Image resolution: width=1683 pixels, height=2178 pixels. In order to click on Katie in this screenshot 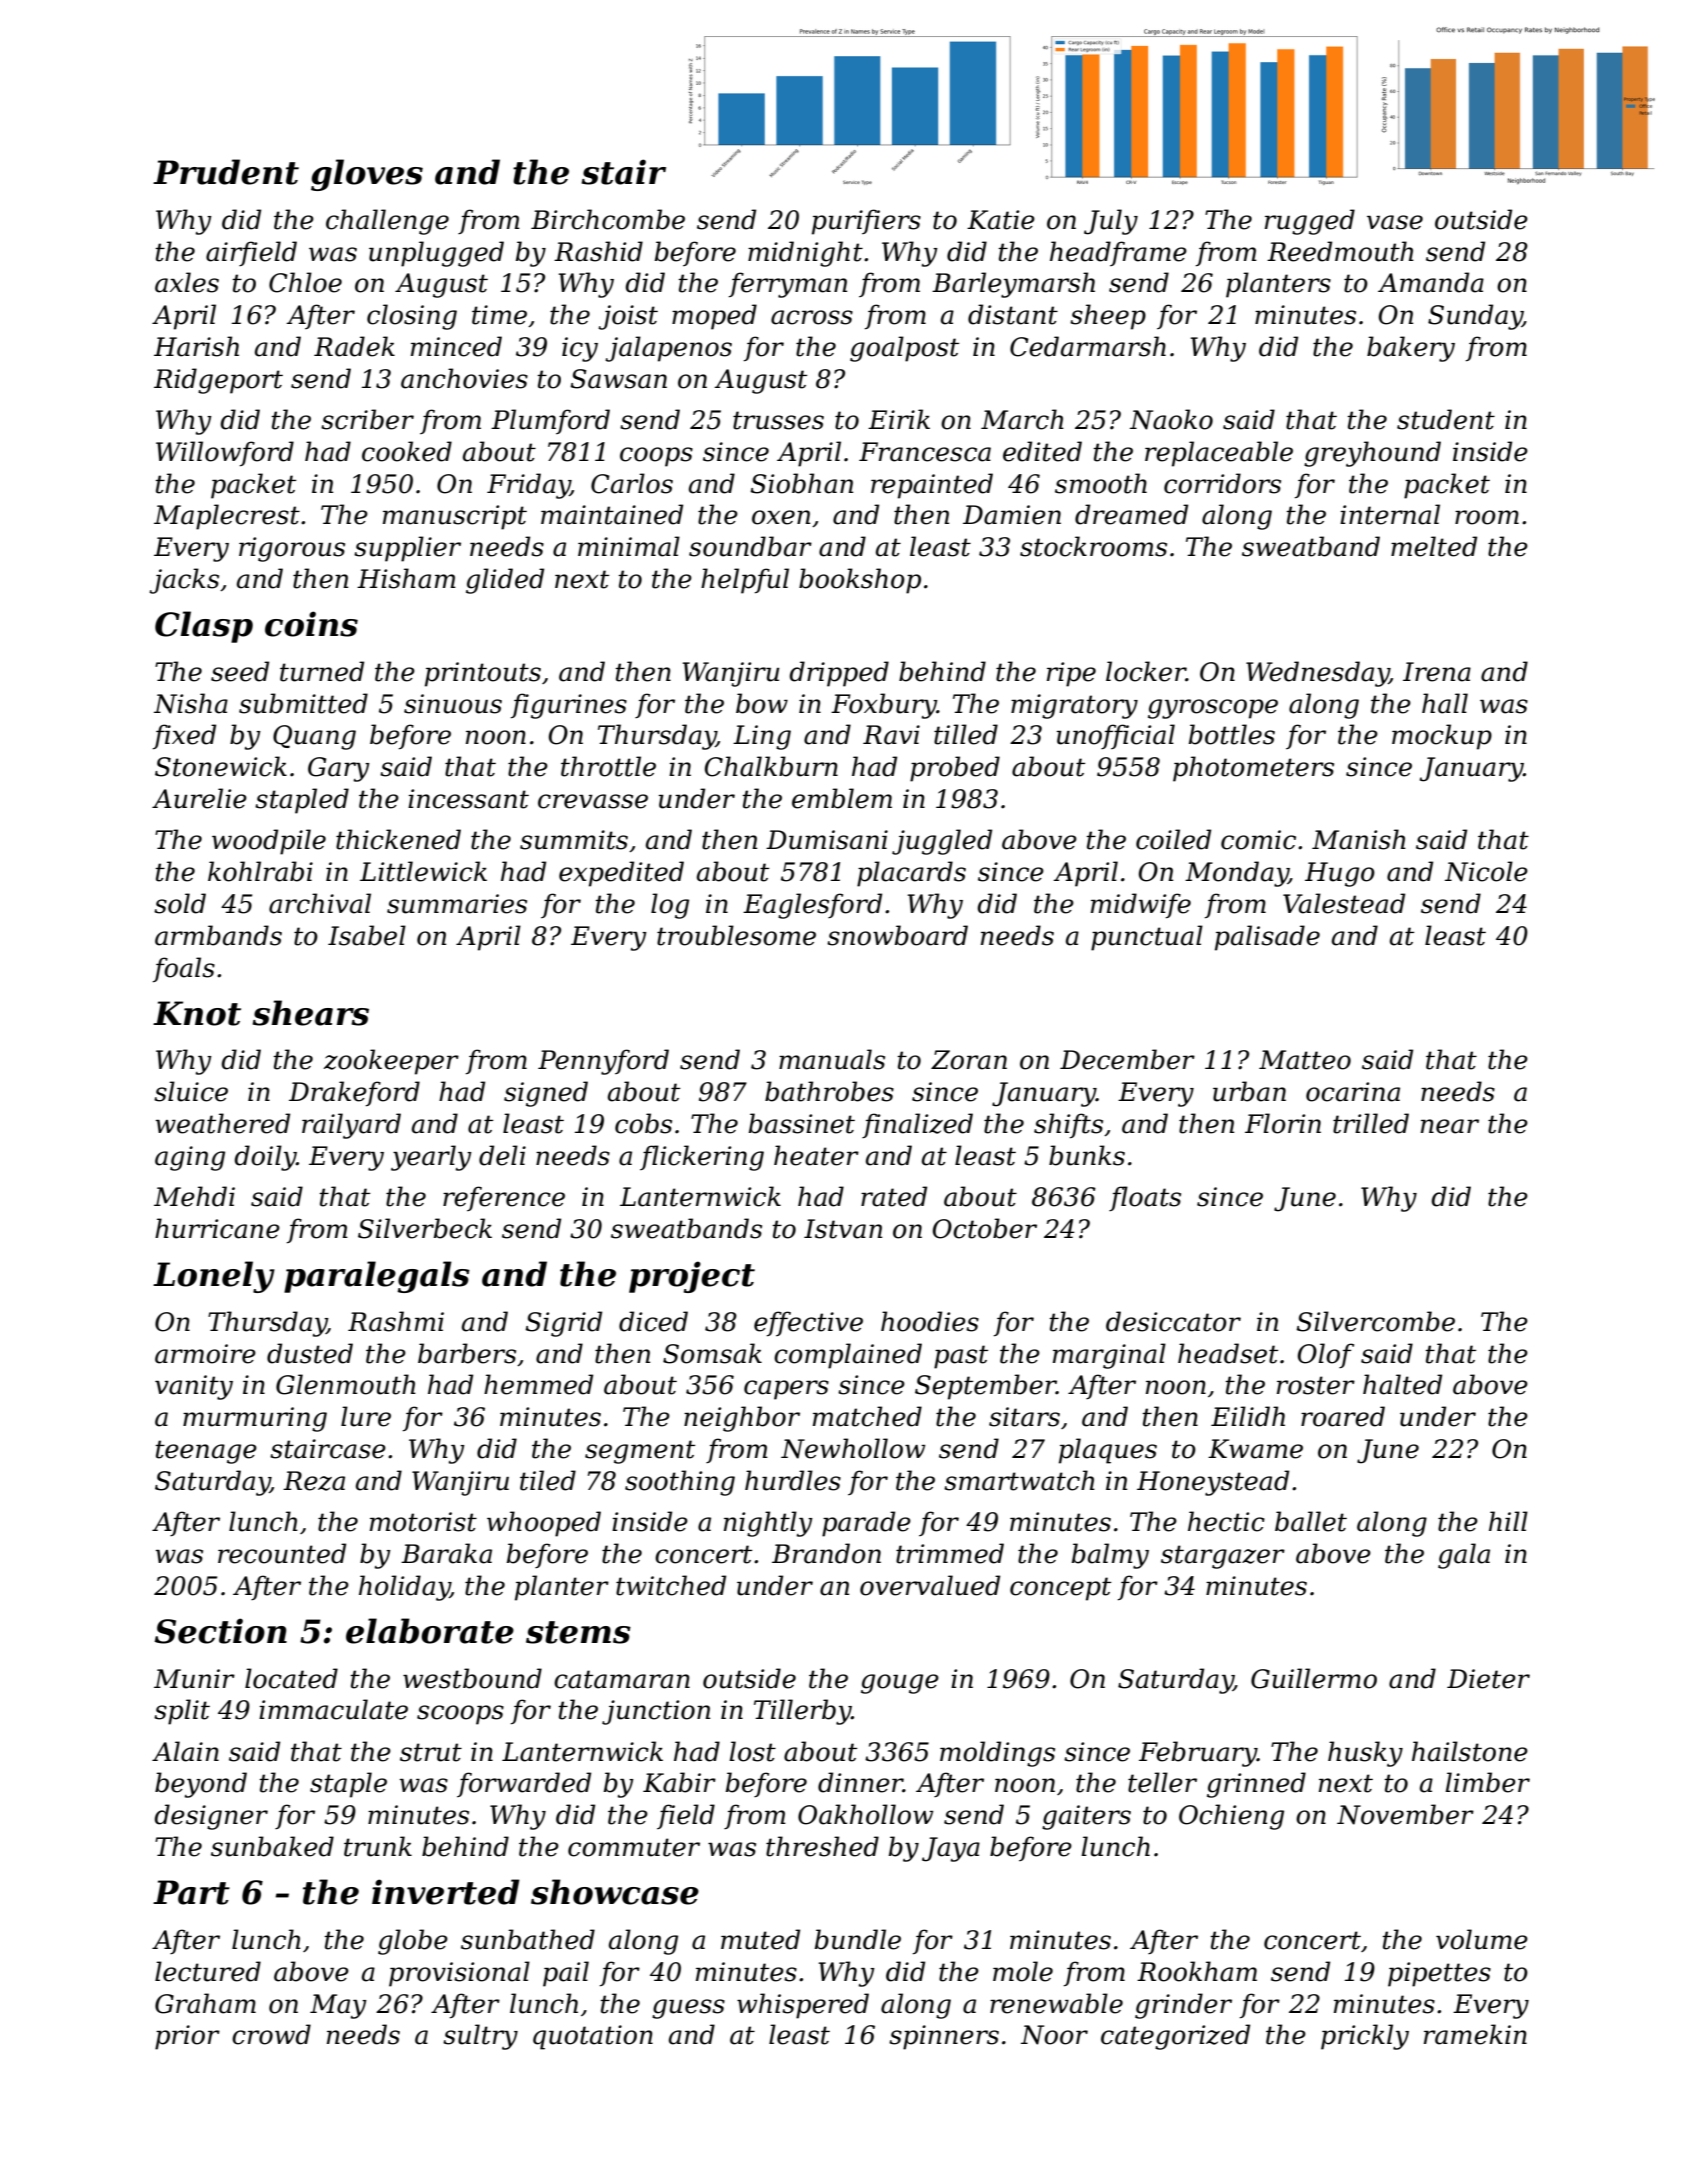, I will do `click(1001, 220)`.
